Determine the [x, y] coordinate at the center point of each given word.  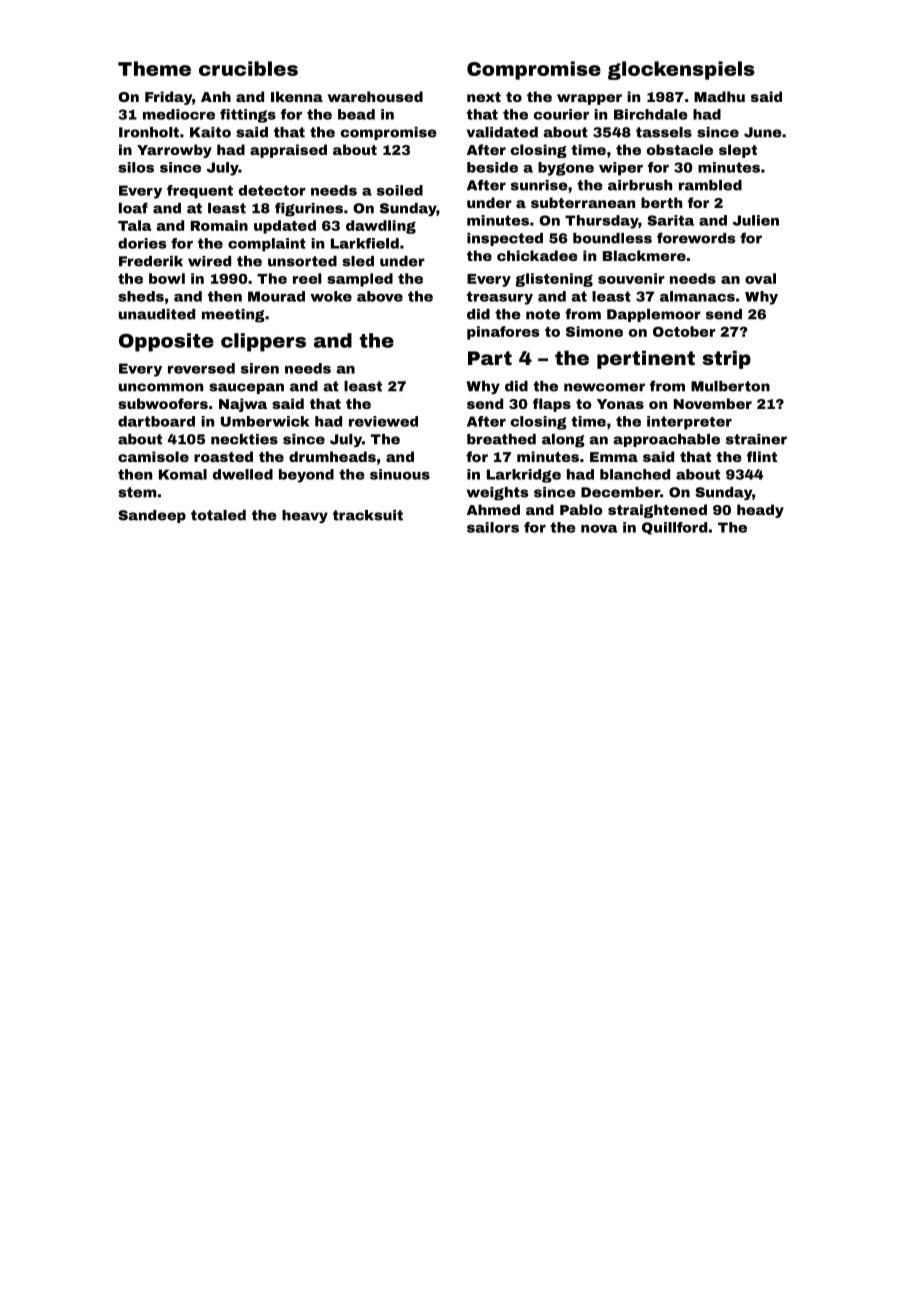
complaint [267, 245]
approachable [666, 440]
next [484, 97]
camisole [153, 456]
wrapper [589, 99]
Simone [594, 331]
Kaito [210, 132]
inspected [505, 239]
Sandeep [152, 516]
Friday [168, 98]
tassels [664, 132]
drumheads [332, 456]
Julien [756, 220]
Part [490, 358]
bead [356, 114]
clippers [263, 342]
